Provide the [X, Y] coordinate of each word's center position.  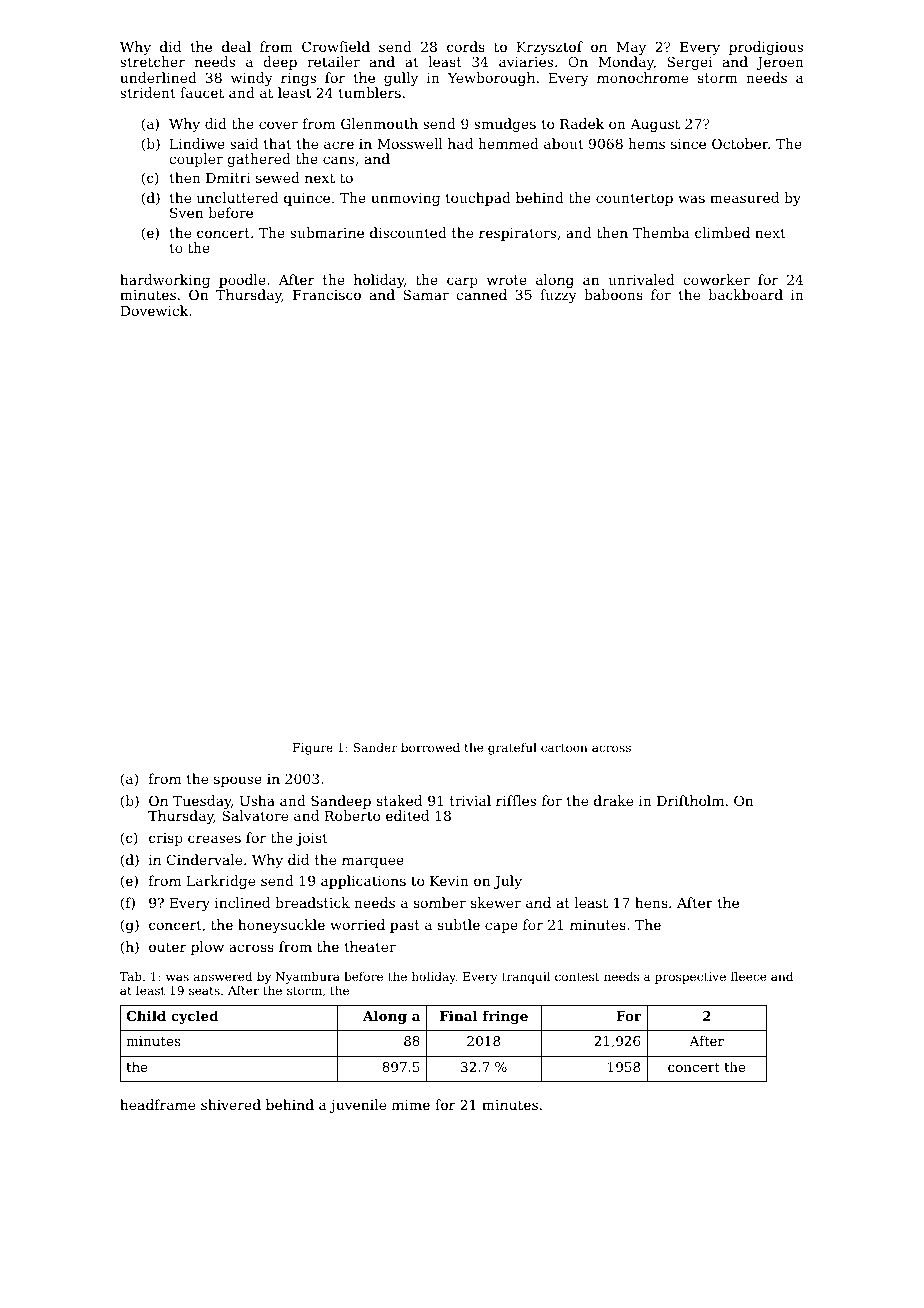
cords [466, 46]
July [508, 882]
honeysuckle [281, 926]
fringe [505, 1017]
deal [236, 46]
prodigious [766, 48]
